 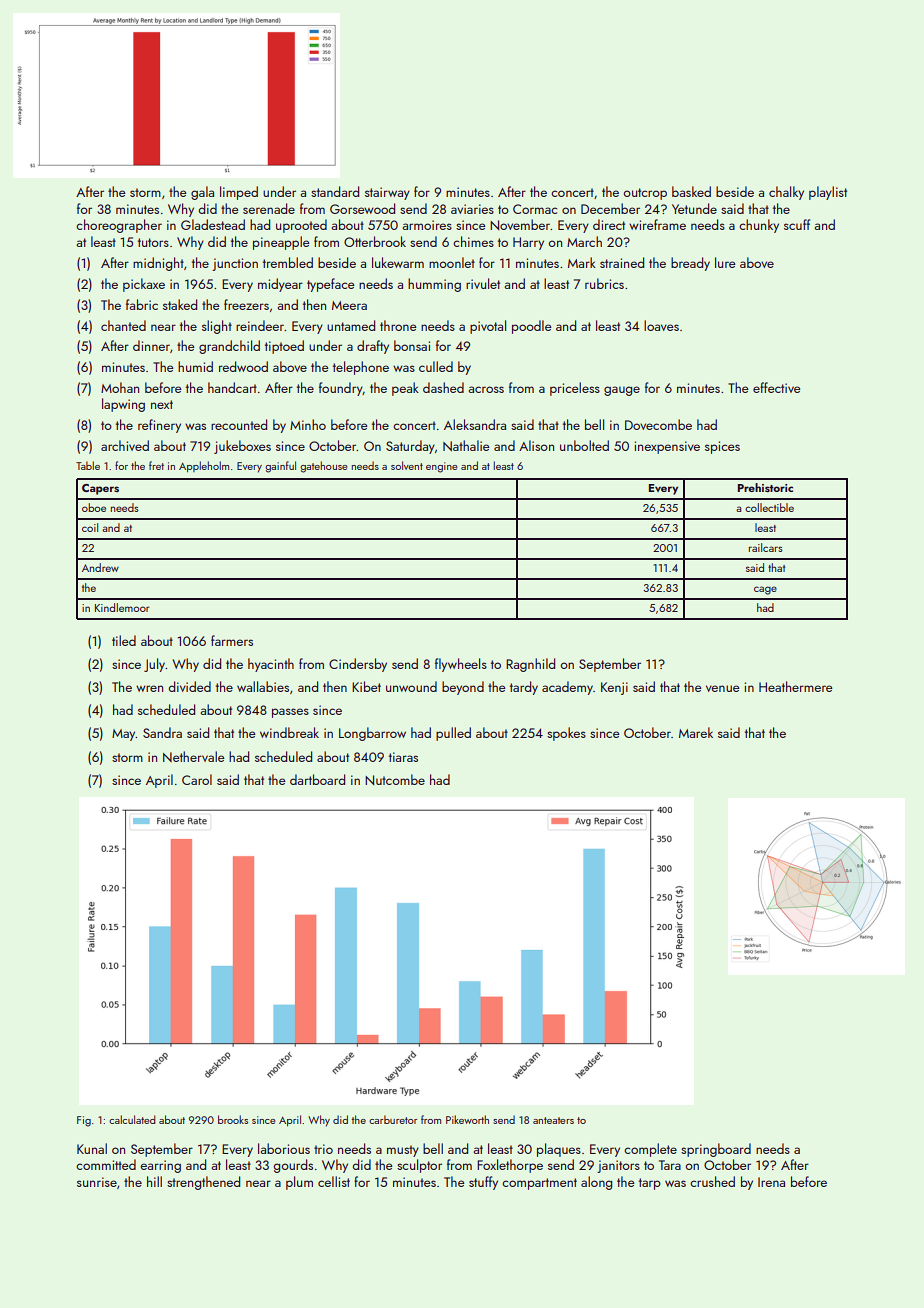 I want to click on chanted, so click(x=123, y=325).
